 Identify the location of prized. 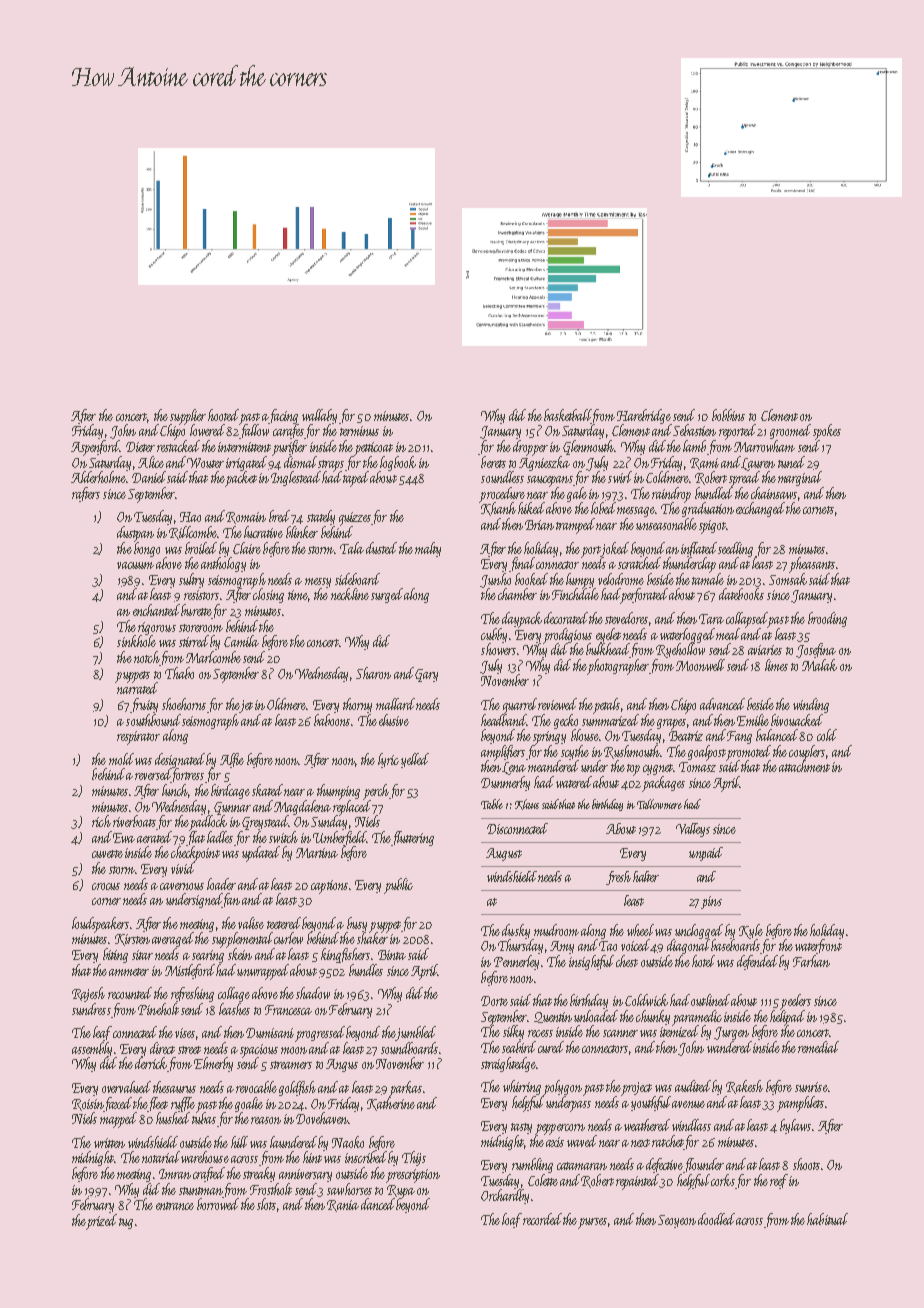
(102, 1221).
